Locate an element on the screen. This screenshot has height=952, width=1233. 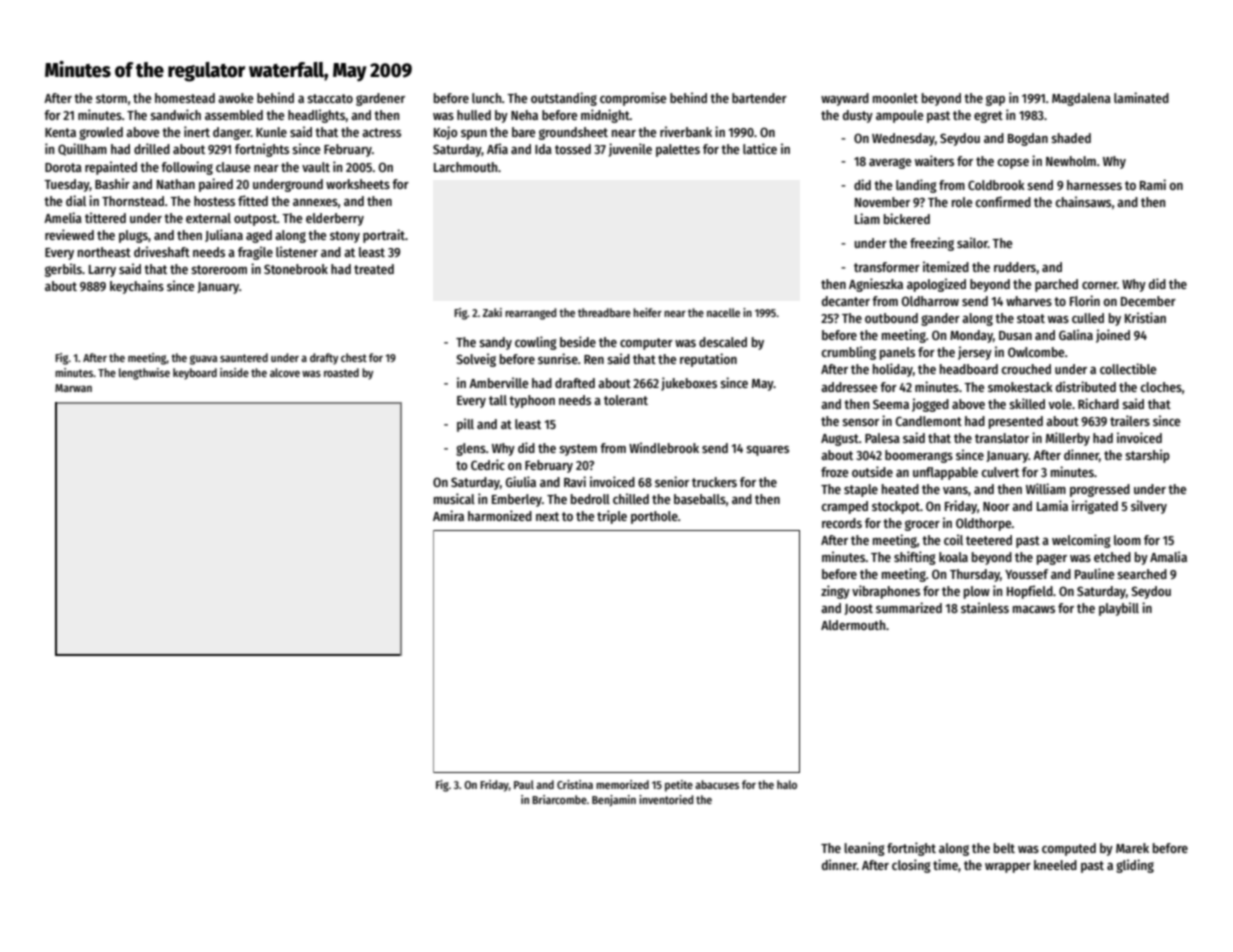
juvenile is located at coordinates (630, 150).
